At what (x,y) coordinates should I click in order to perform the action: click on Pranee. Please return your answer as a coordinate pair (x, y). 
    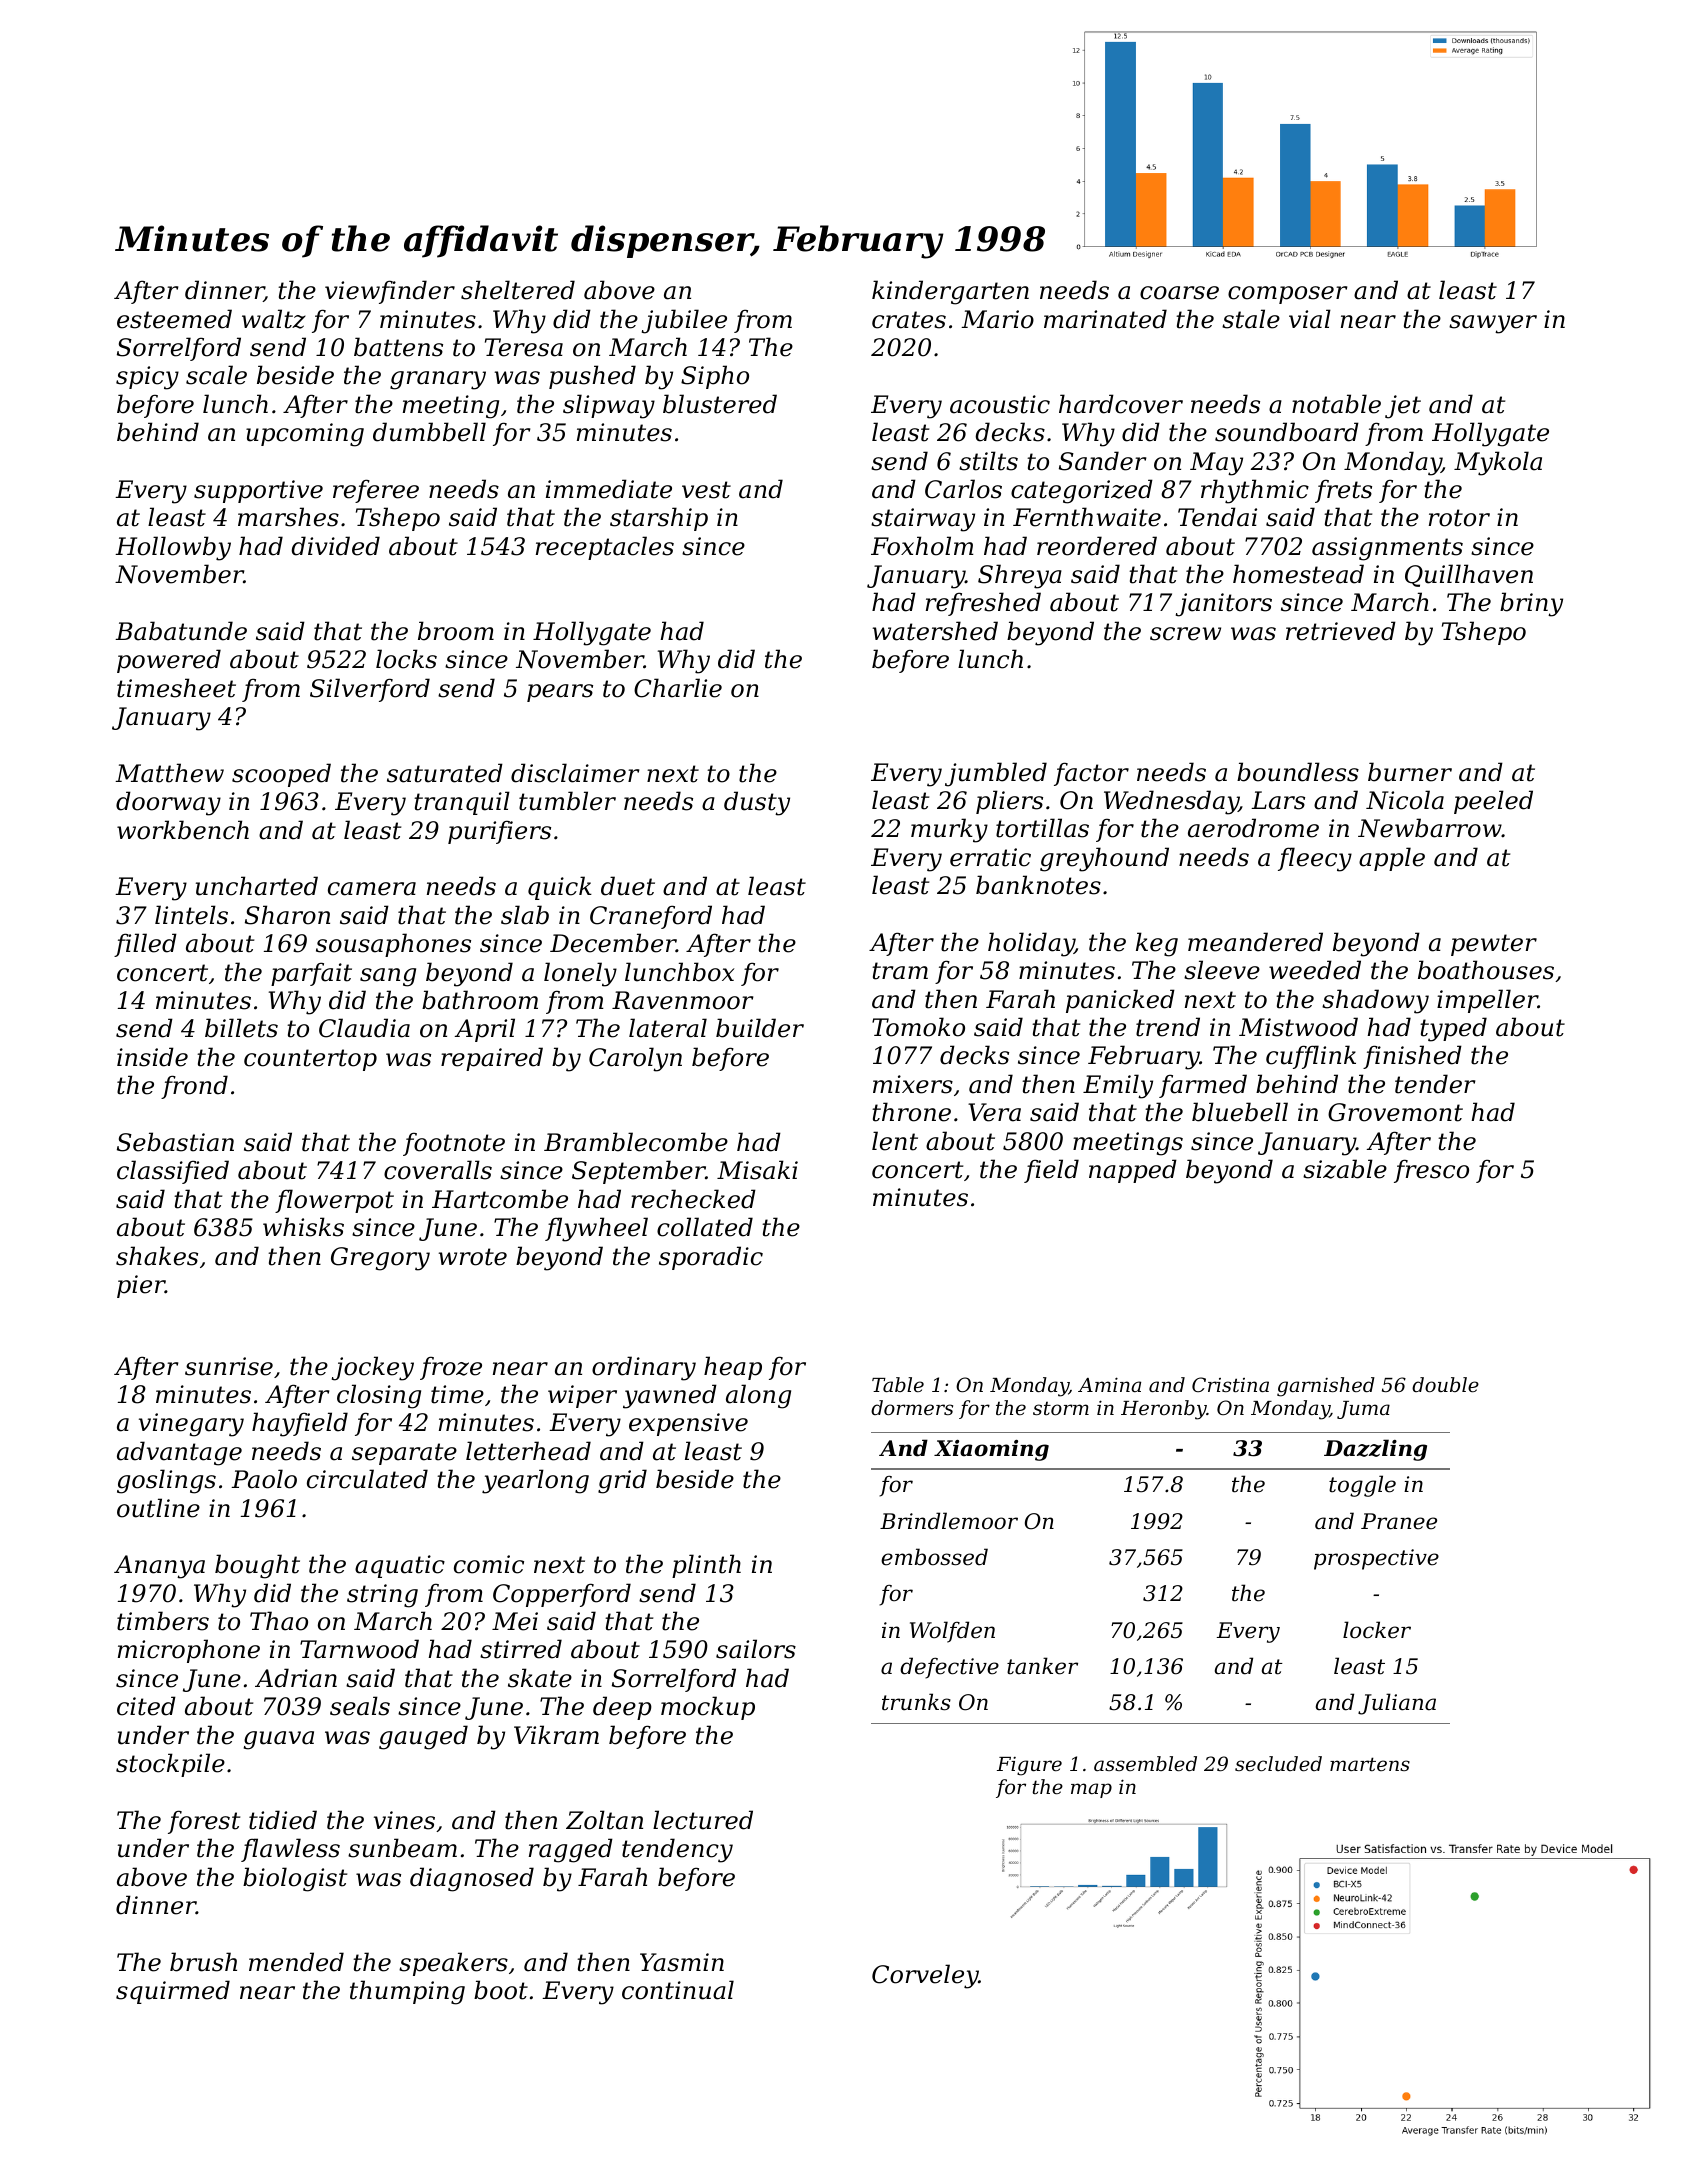
    Looking at the image, I should click on (1399, 1521).
